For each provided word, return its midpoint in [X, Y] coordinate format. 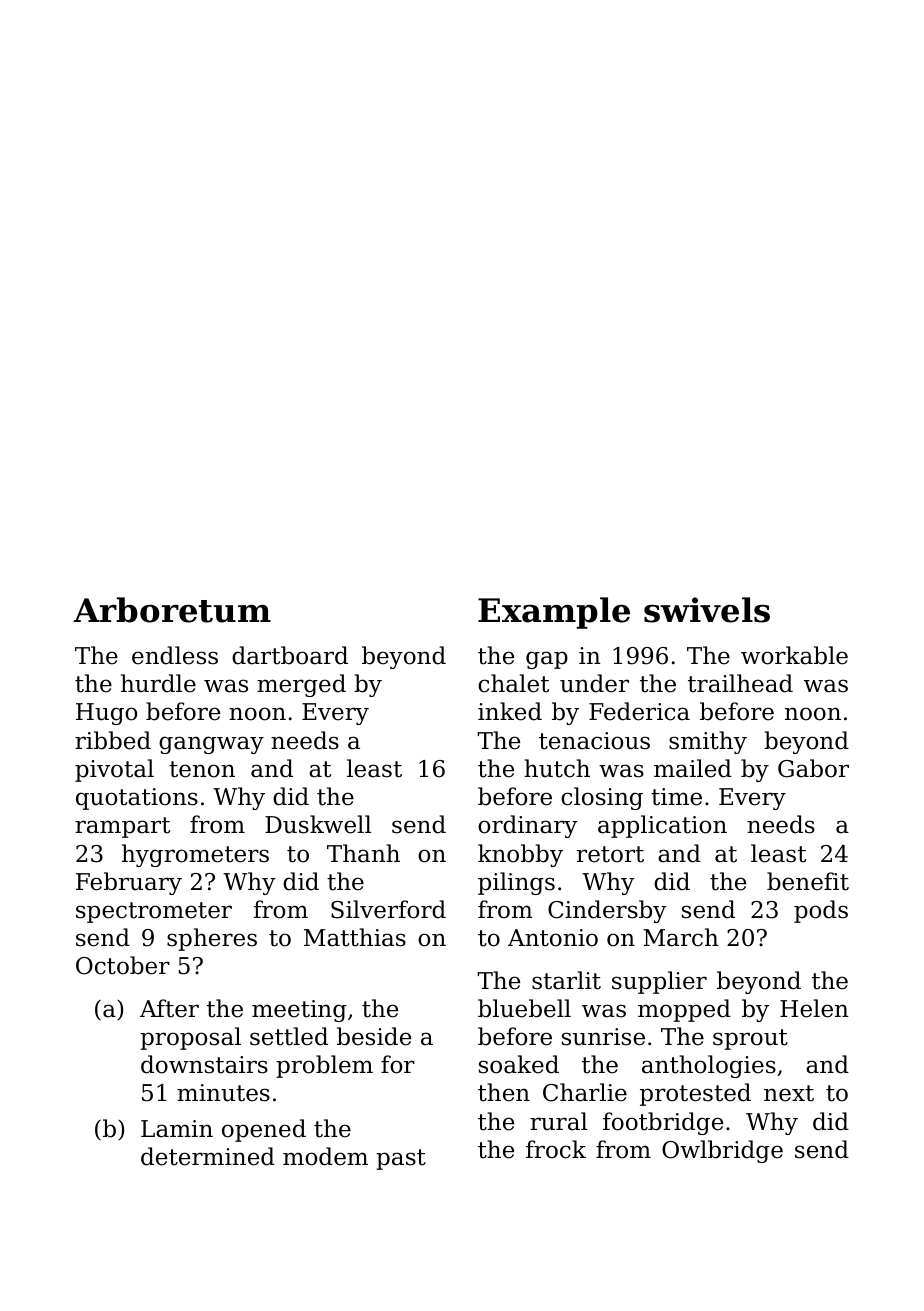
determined [208, 1156]
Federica [639, 711]
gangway [211, 745]
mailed [693, 768]
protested [695, 1094]
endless [175, 655]
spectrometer [154, 912]
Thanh [363, 853]
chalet [513, 683]
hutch [557, 768]
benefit [808, 881]
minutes [223, 1093]
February [129, 883]
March [681, 937]
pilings [516, 883]
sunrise [603, 1037]
